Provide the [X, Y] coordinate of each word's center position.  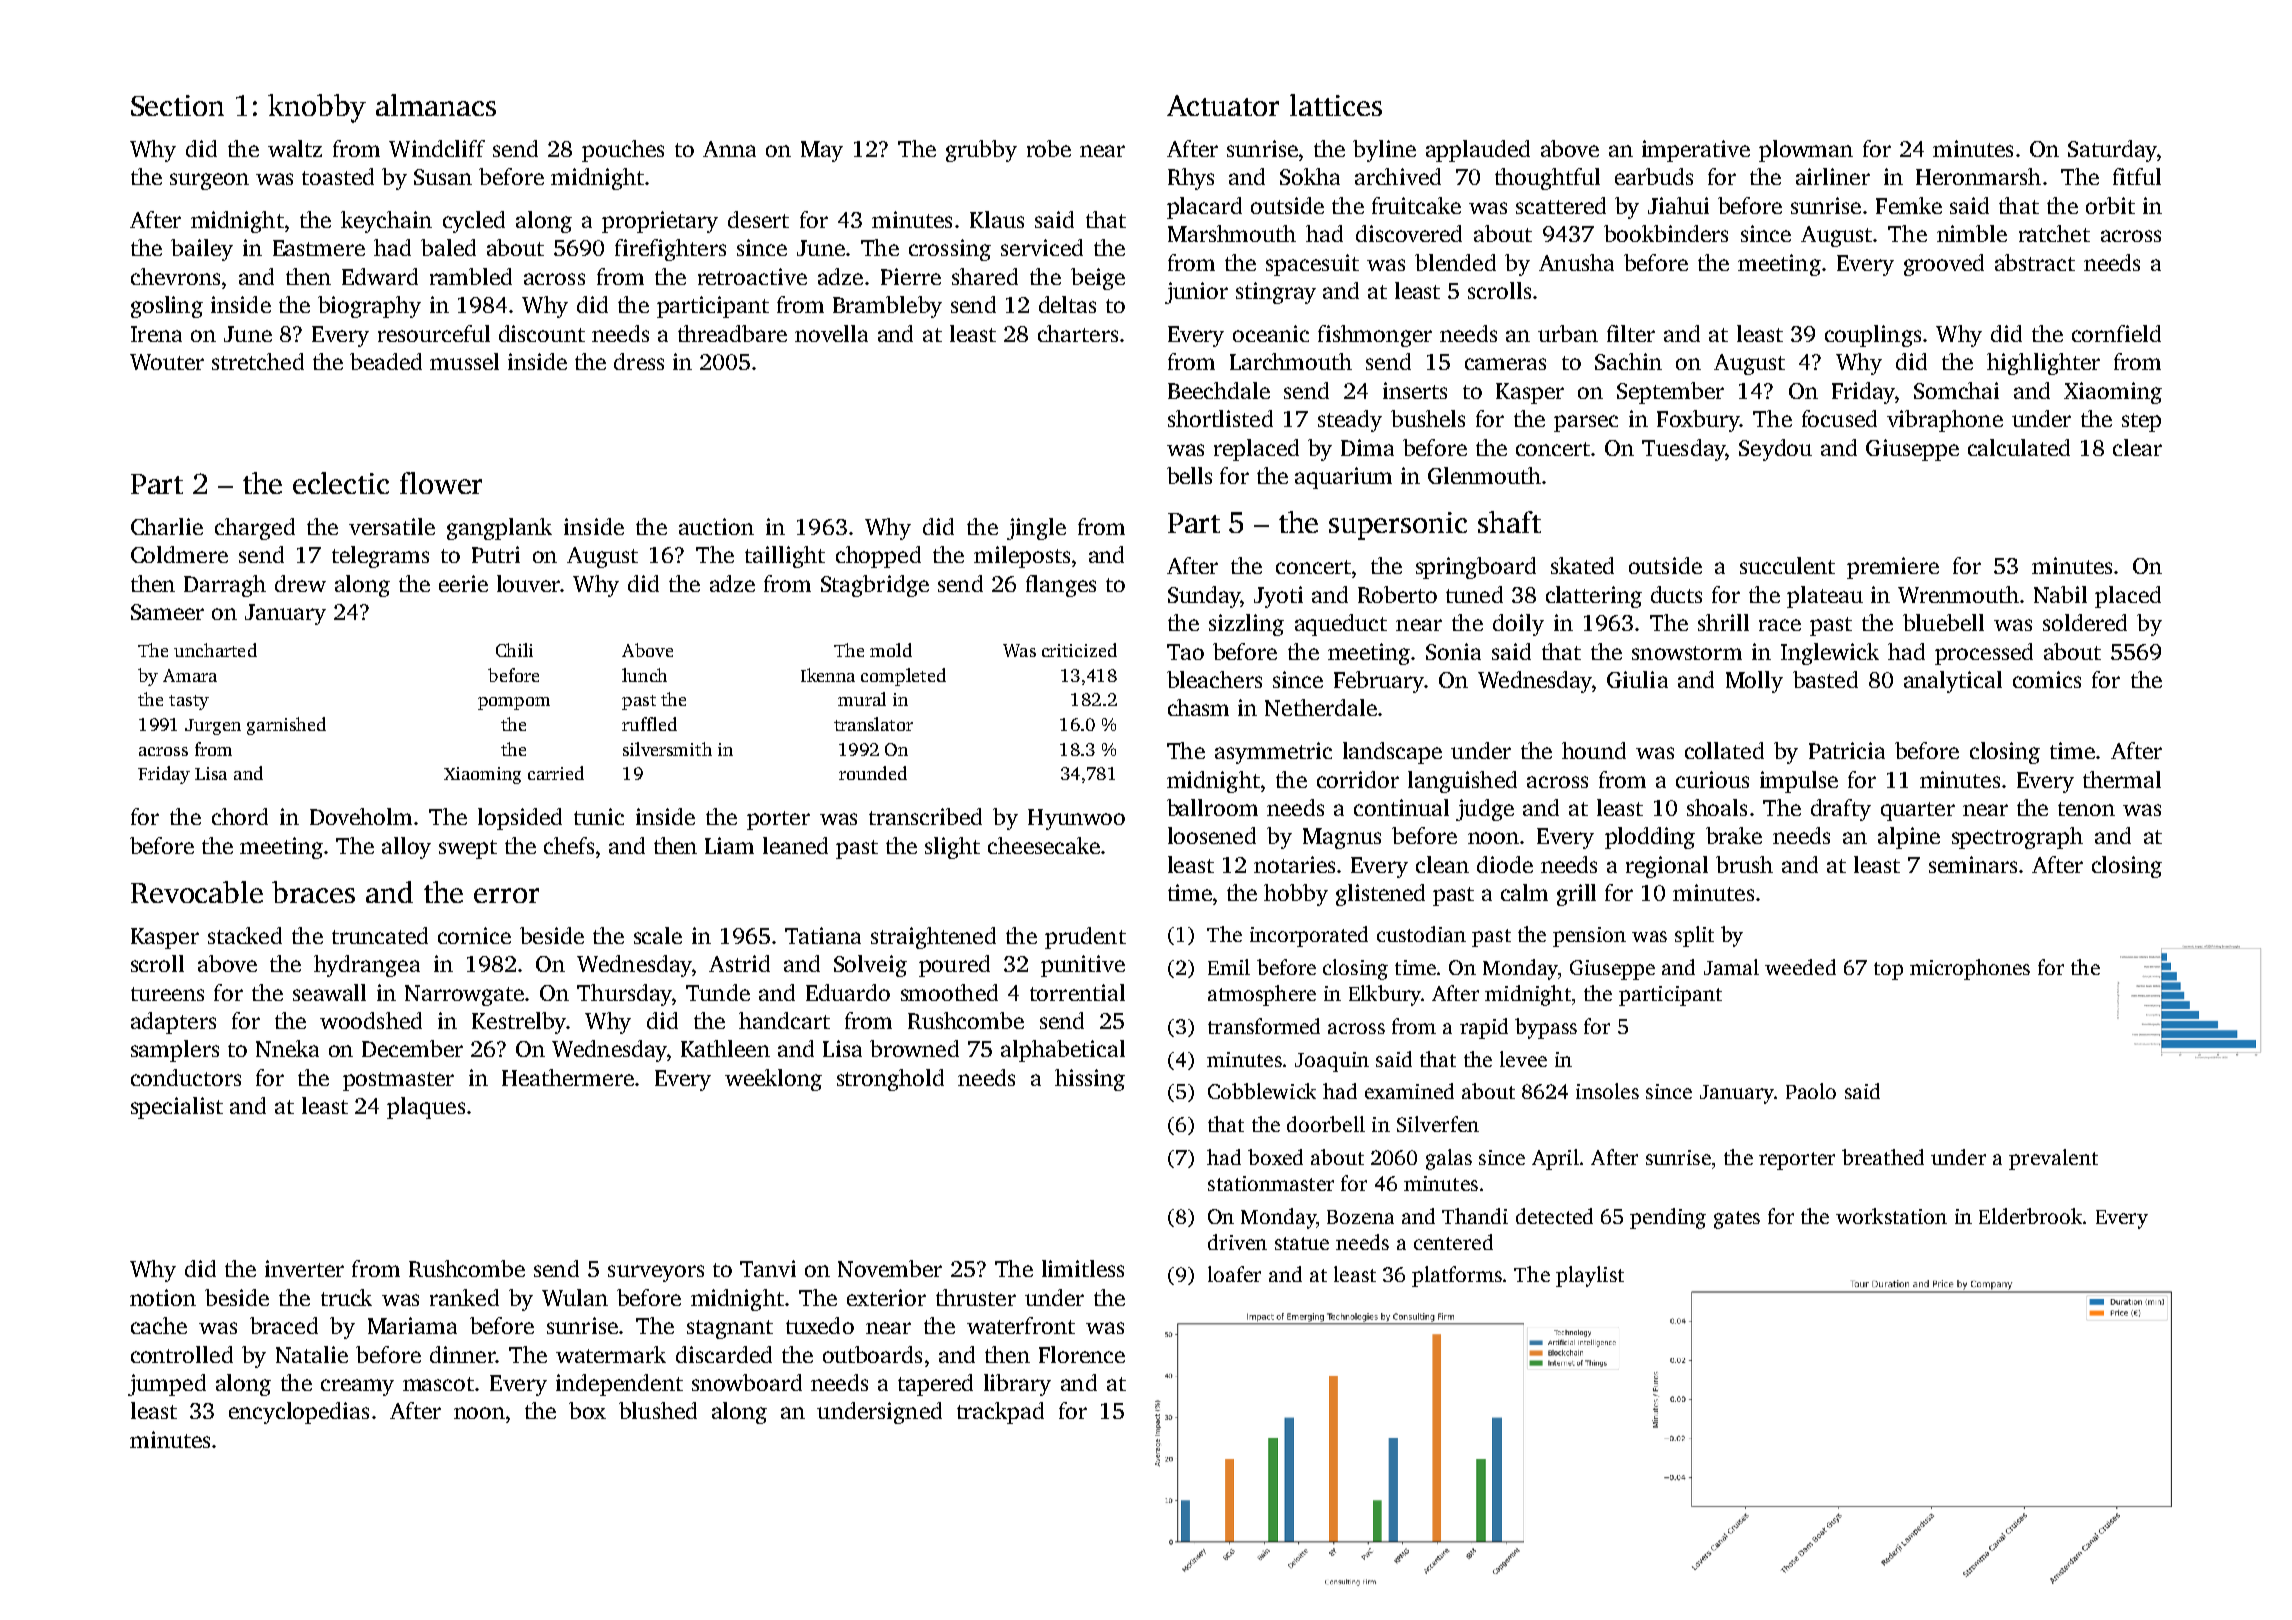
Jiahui [1678, 205]
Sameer [167, 612]
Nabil [2060, 594]
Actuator [1223, 105]
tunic [599, 816]
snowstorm [1687, 653]
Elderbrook [2030, 1216]
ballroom [1212, 807]
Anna [729, 149]
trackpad [1000, 1413]
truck [346, 1297]
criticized [1079, 650]
